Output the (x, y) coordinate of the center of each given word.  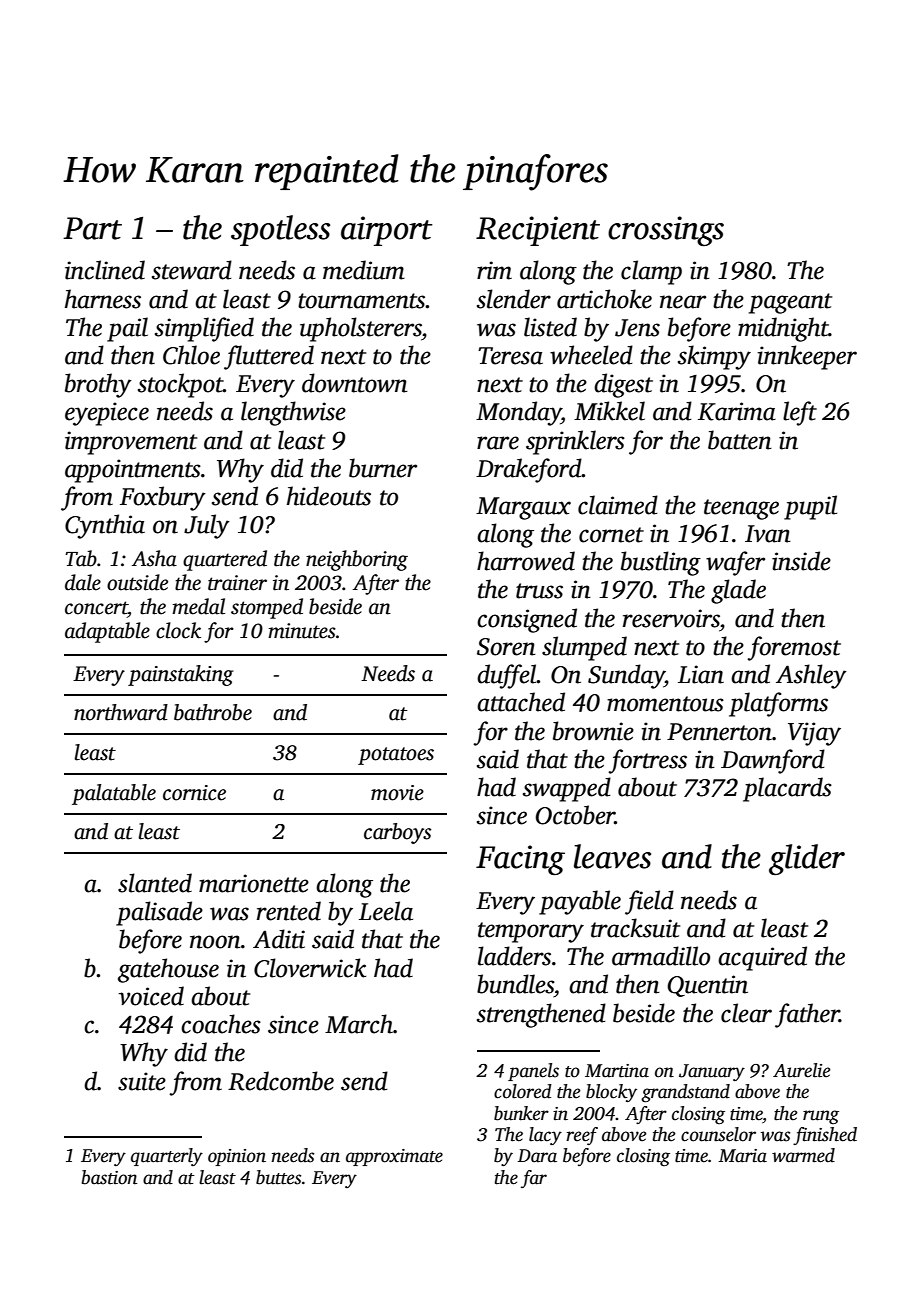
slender (514, 299)
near (683, 302)
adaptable (107, 632)
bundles (515, 984)
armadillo (661, 956)
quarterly (167, 1157)
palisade (159, 913)
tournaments (361, 301)
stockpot (180, 385)
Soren (506, 647)
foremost (794, 648)
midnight (783, 329)
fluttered (269, 357)
